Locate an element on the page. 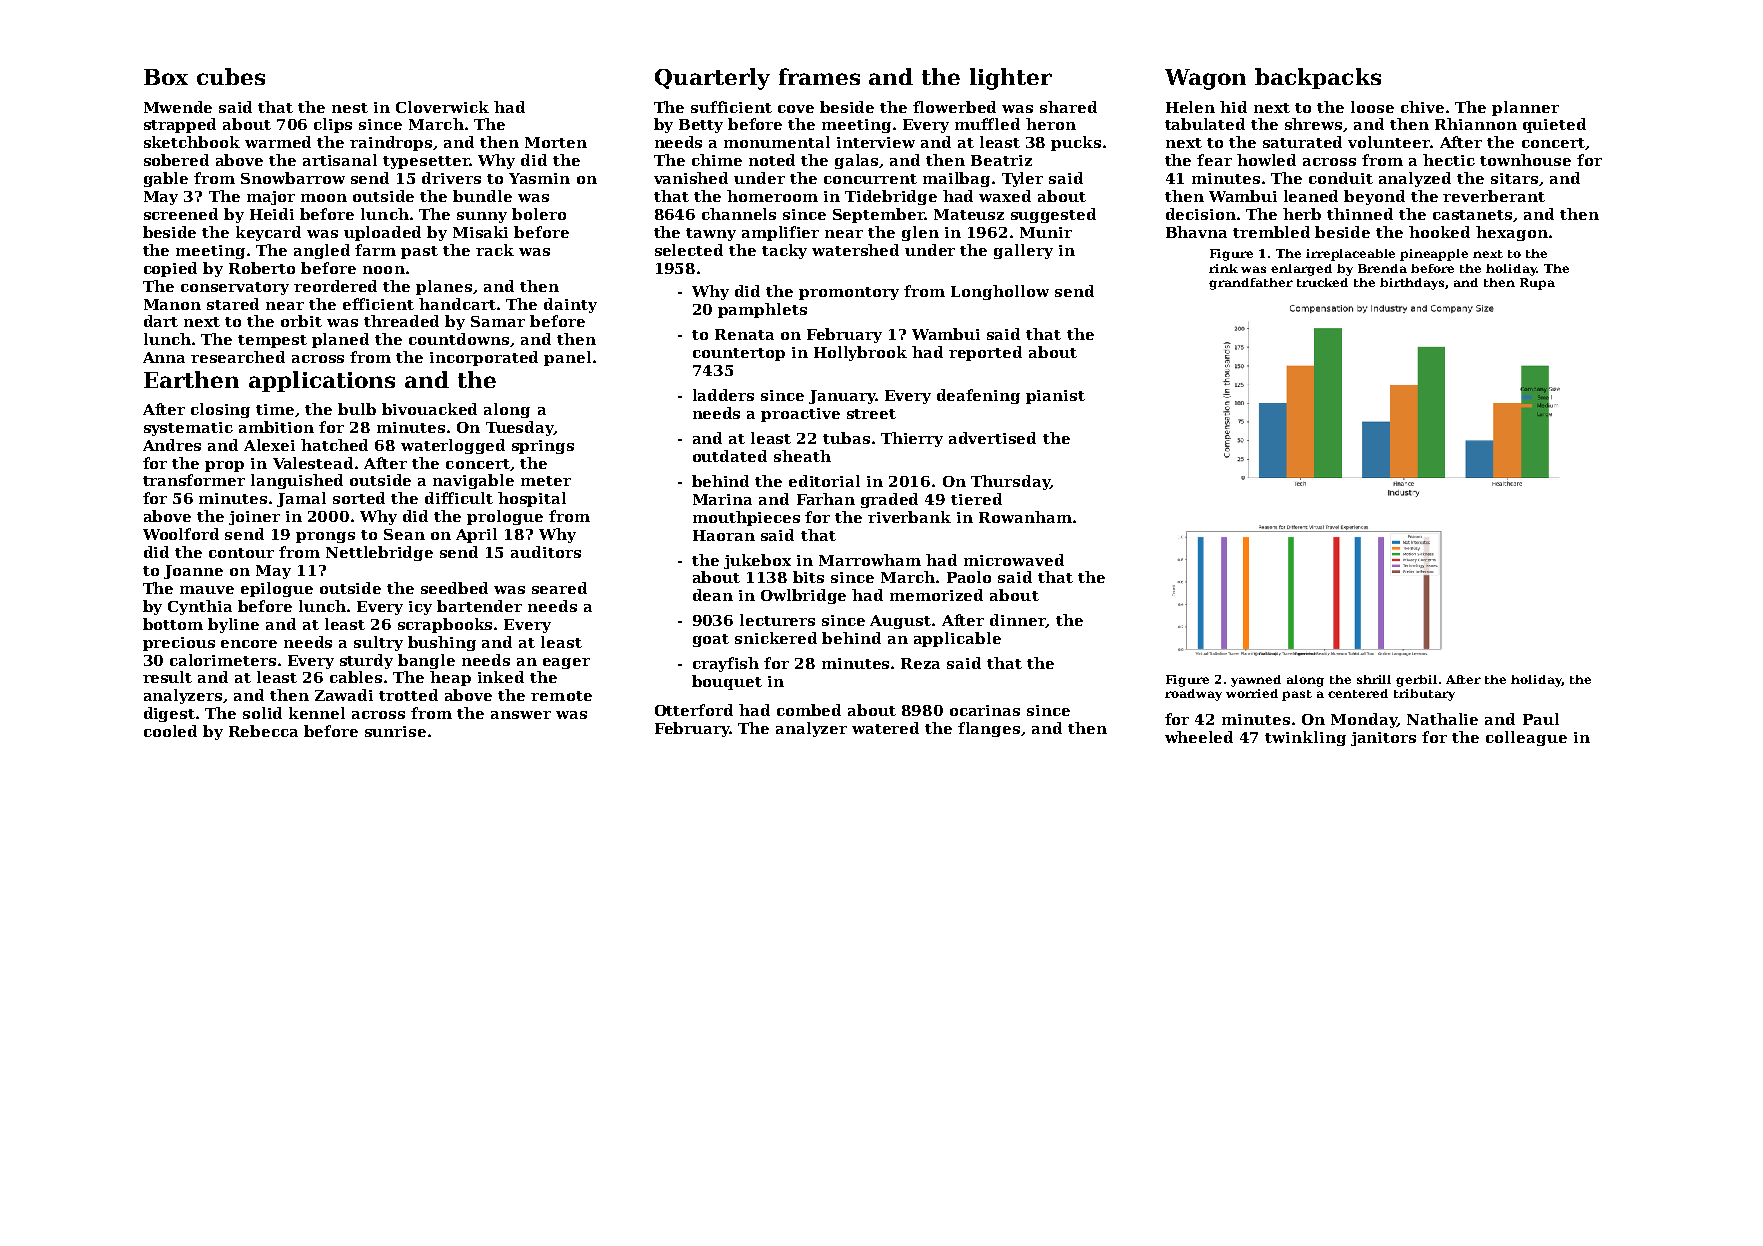 This document has width=1763, height=1246. lighter is located at coordinates (1011, 79).
